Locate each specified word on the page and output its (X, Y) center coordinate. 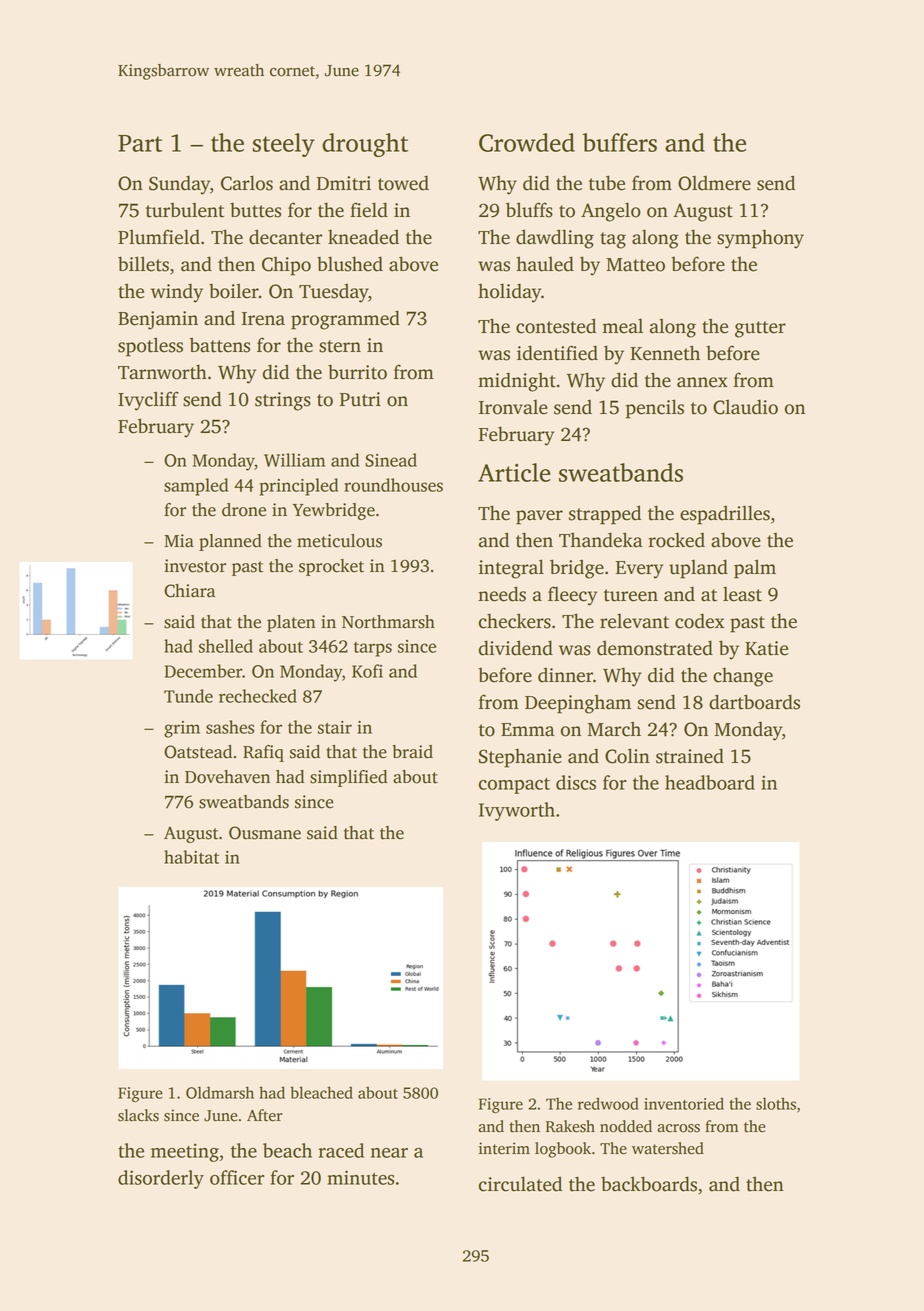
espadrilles (725, 515)
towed (403, 183)
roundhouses (393, 485)
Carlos (247, 183)
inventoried (684, 1103)
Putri (360, 399)
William (294, 460)
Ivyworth (517, 811)
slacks (138, 1115)
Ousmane (265, 833)
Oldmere (714, 183)
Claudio (745, 407)
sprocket (331, 567)
